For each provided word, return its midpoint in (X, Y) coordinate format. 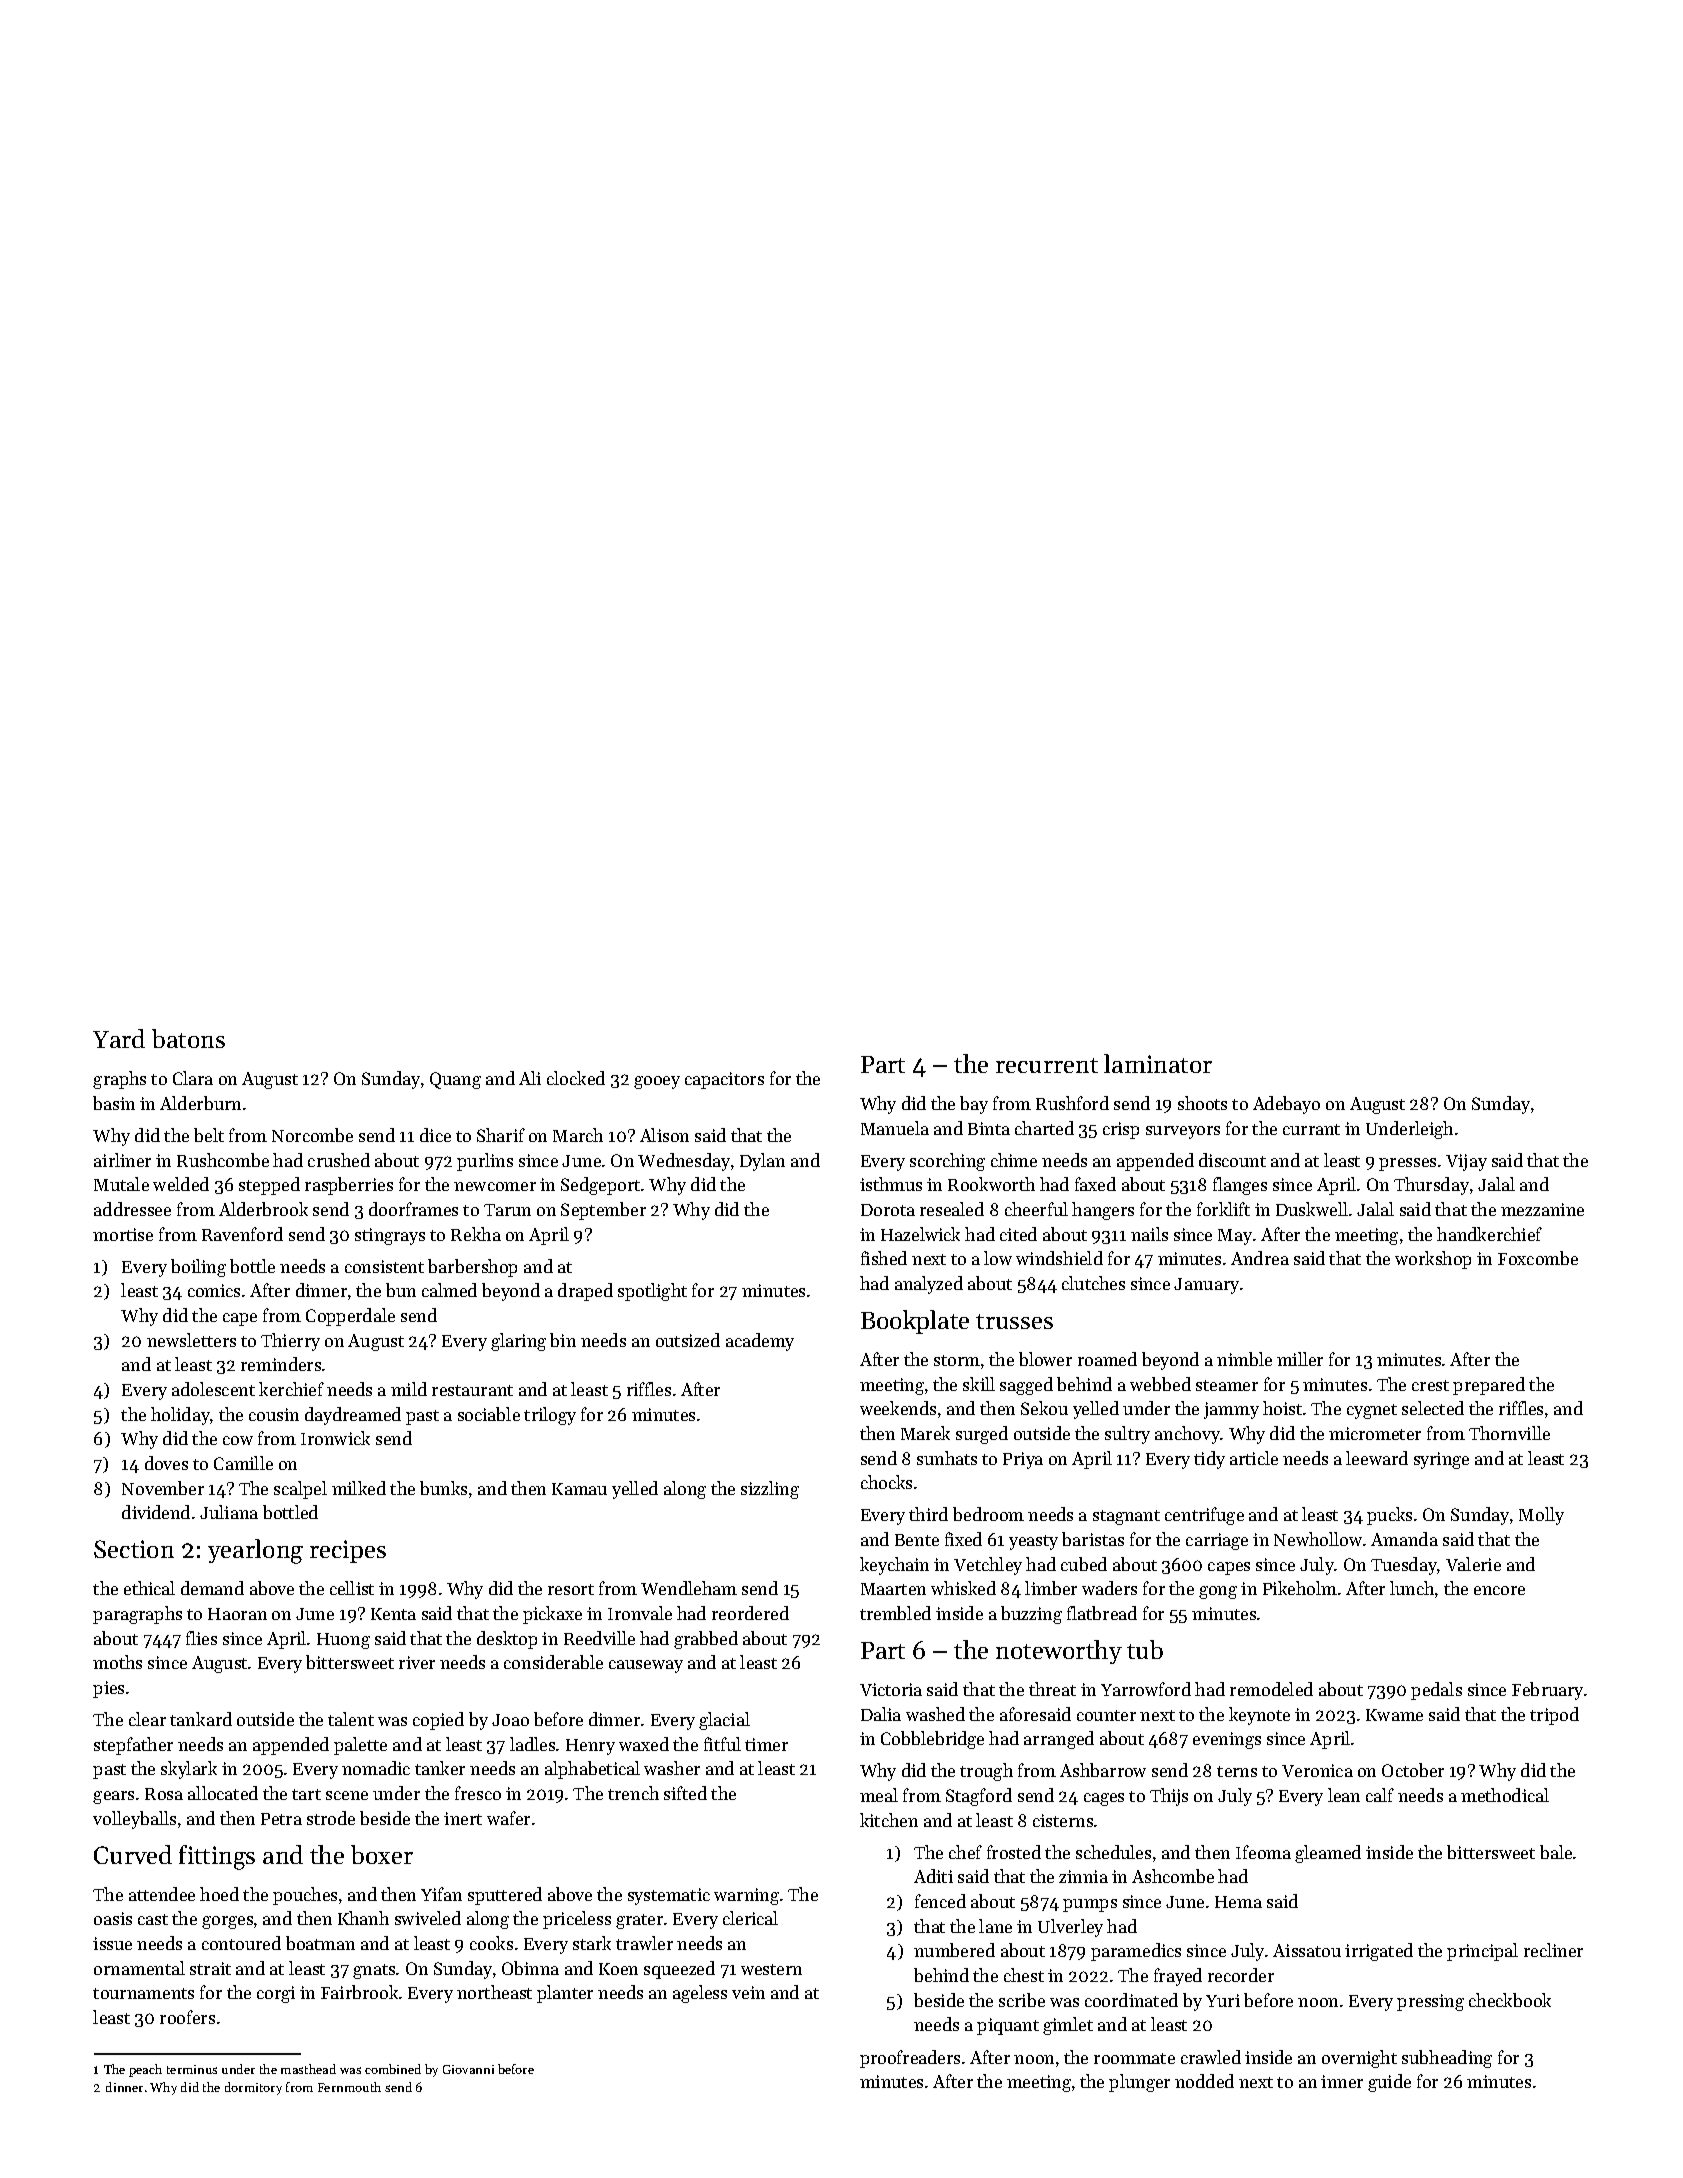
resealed (952, 1209)
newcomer (495, 1186)
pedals (1436, 1691)
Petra (281, 1819)
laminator (1158, 1063)
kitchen (889, 1820)
